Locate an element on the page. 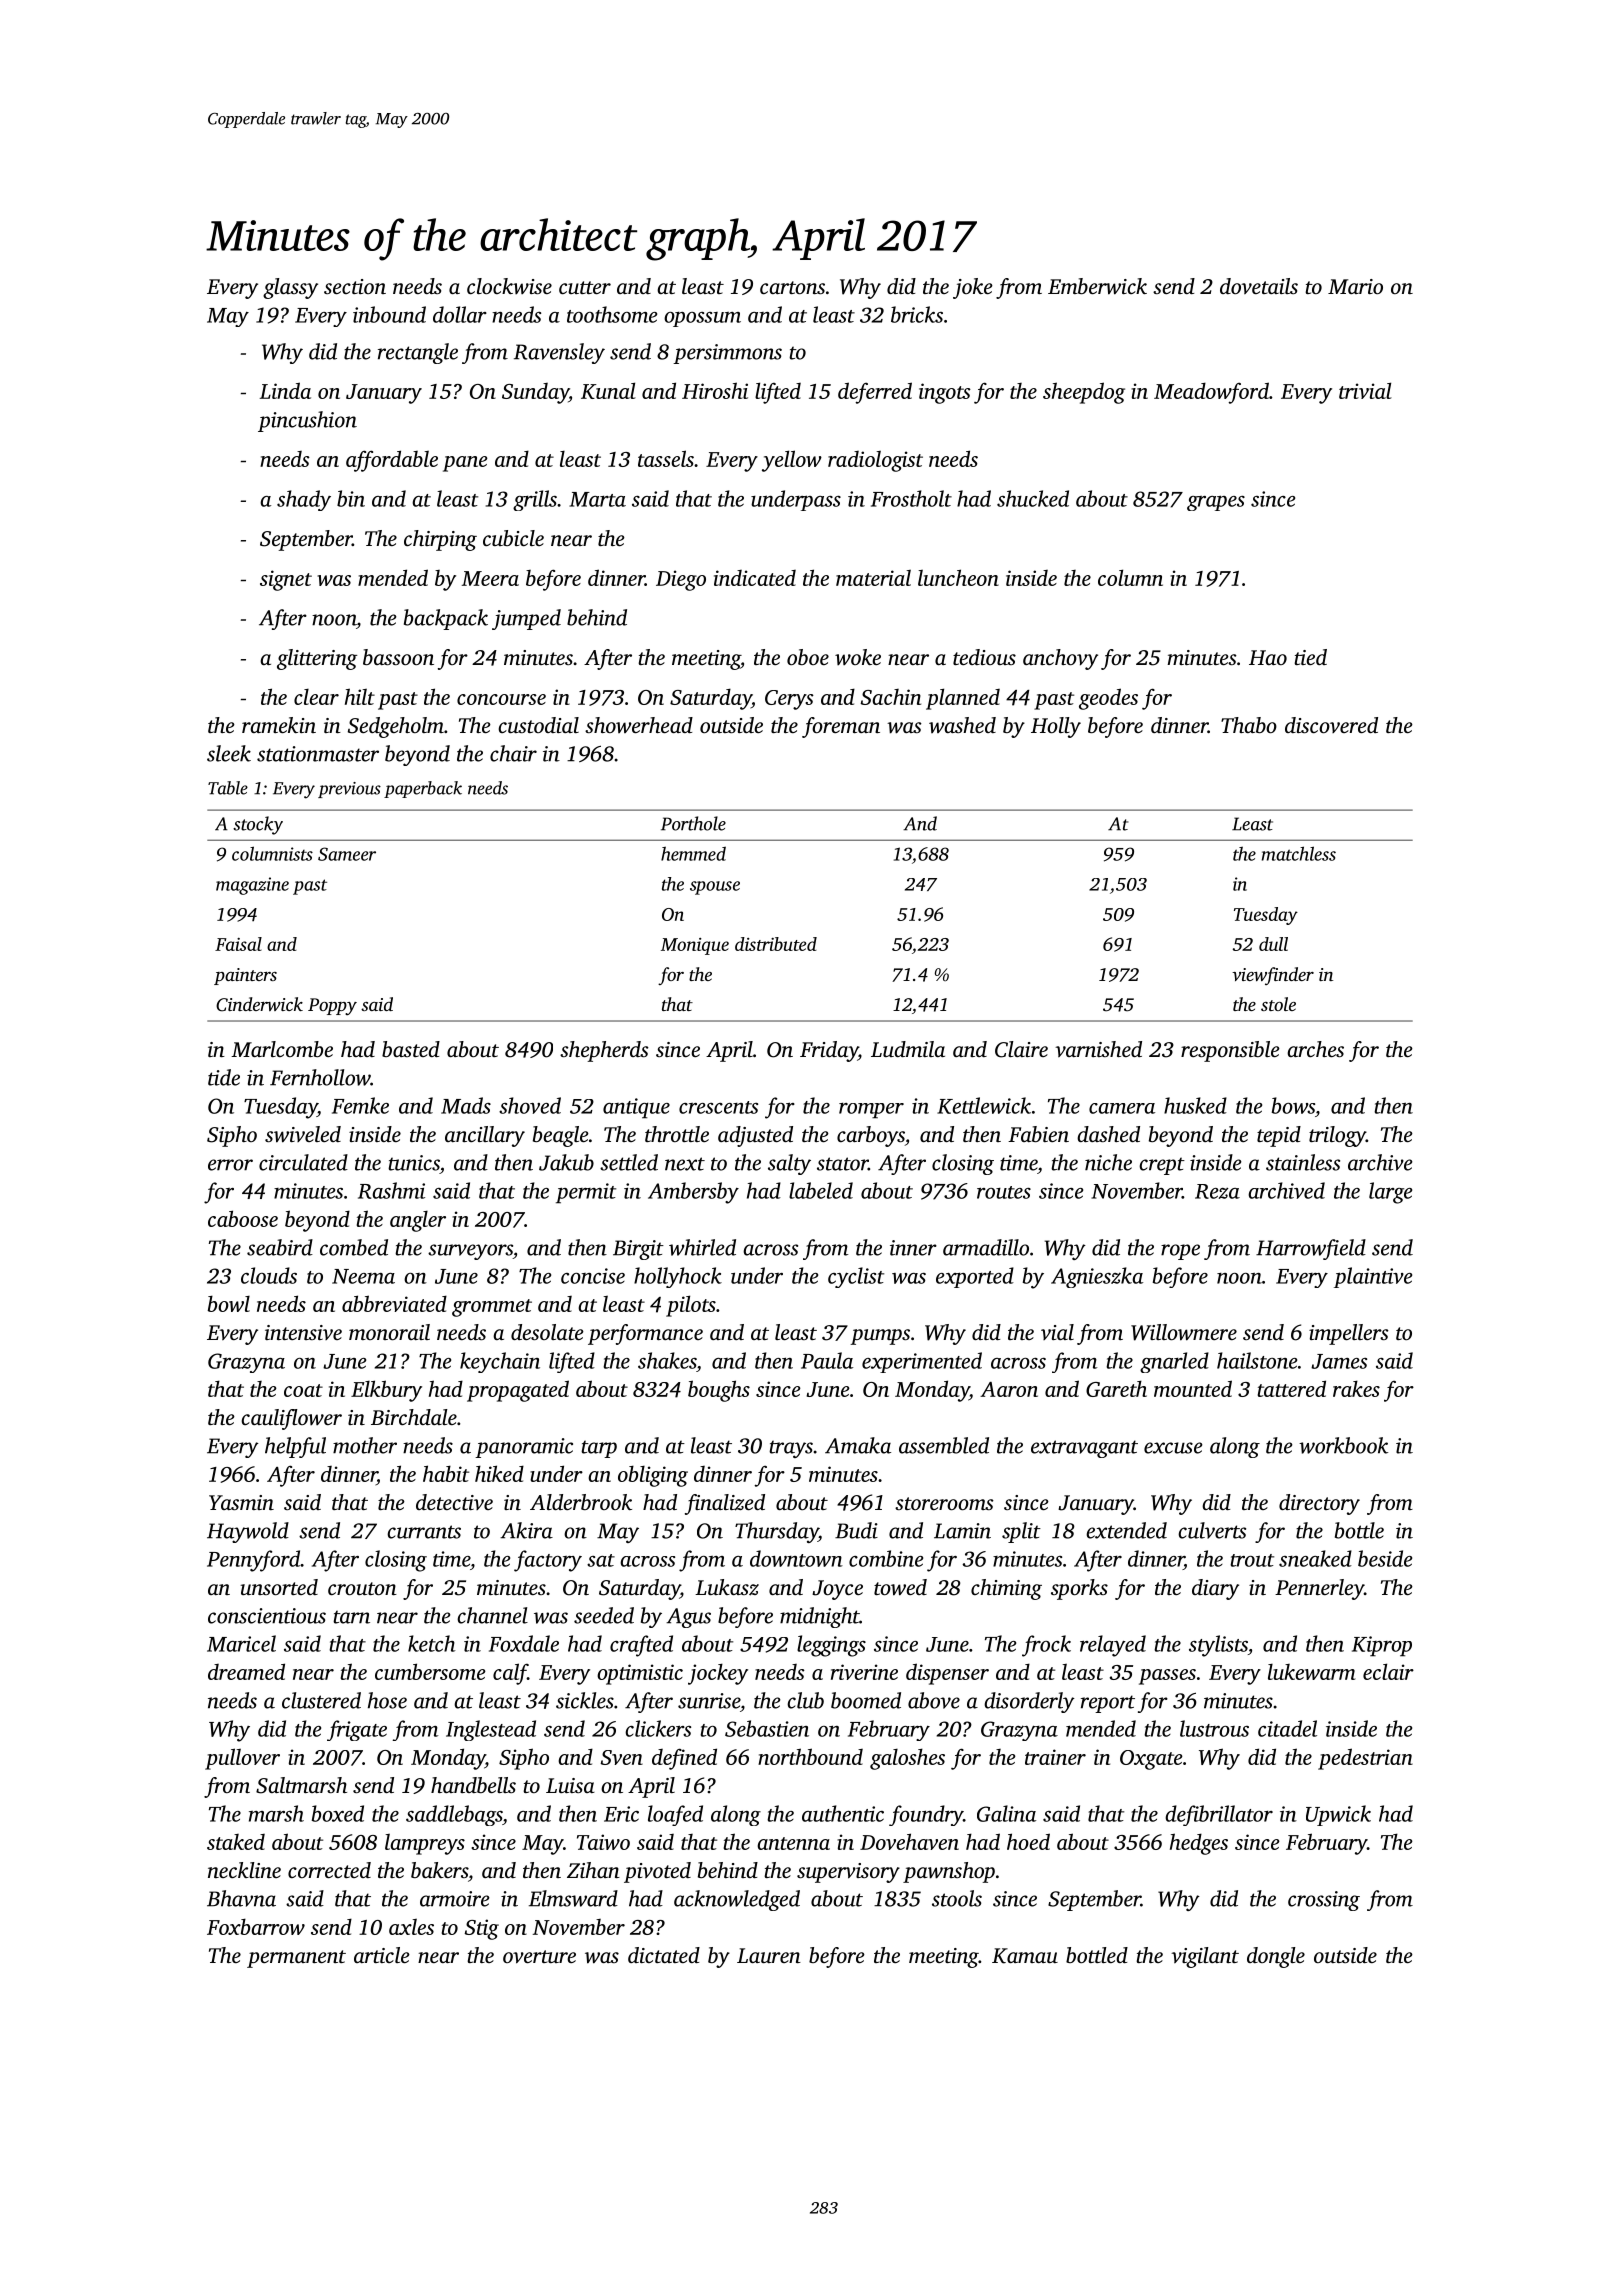 Image resolution: width=1620 pixels, height=2292 pixels. Linda is located at coordinates (285, 390).
